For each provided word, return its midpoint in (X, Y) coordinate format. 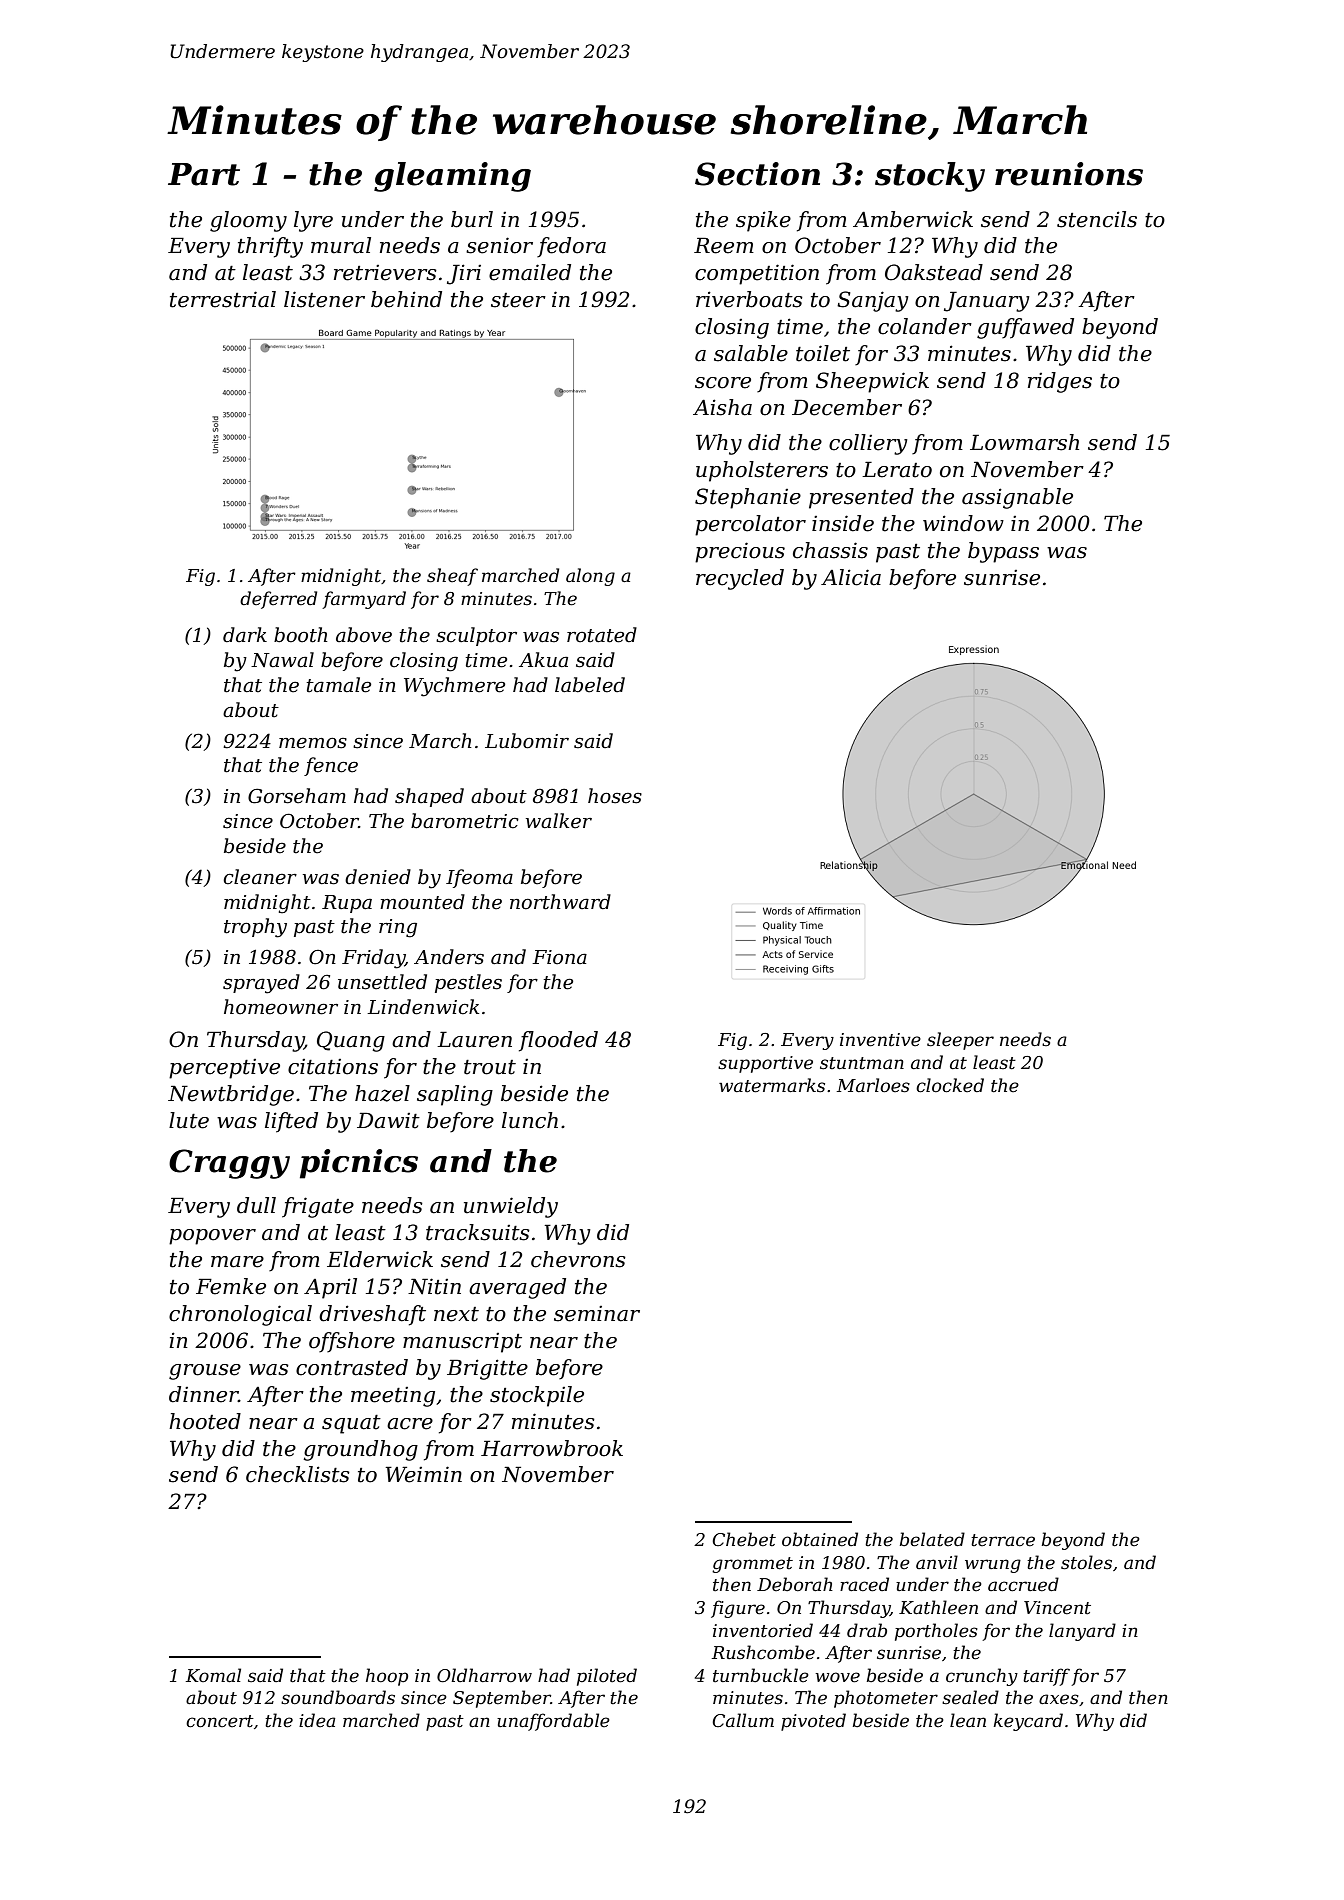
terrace (1003, 1540)
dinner (204, 1394)
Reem (724, 245)
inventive (880, 1040)
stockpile (537, 1396)
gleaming (452, 177)
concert (220, 1721)
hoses (615, 796)
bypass (1003, 552)
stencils (1097, 219)
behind (406, 299)
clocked (950, 1085)
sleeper (960, 1041)
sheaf (452, 577)
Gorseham (297, 796)
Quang (351, 1041)
